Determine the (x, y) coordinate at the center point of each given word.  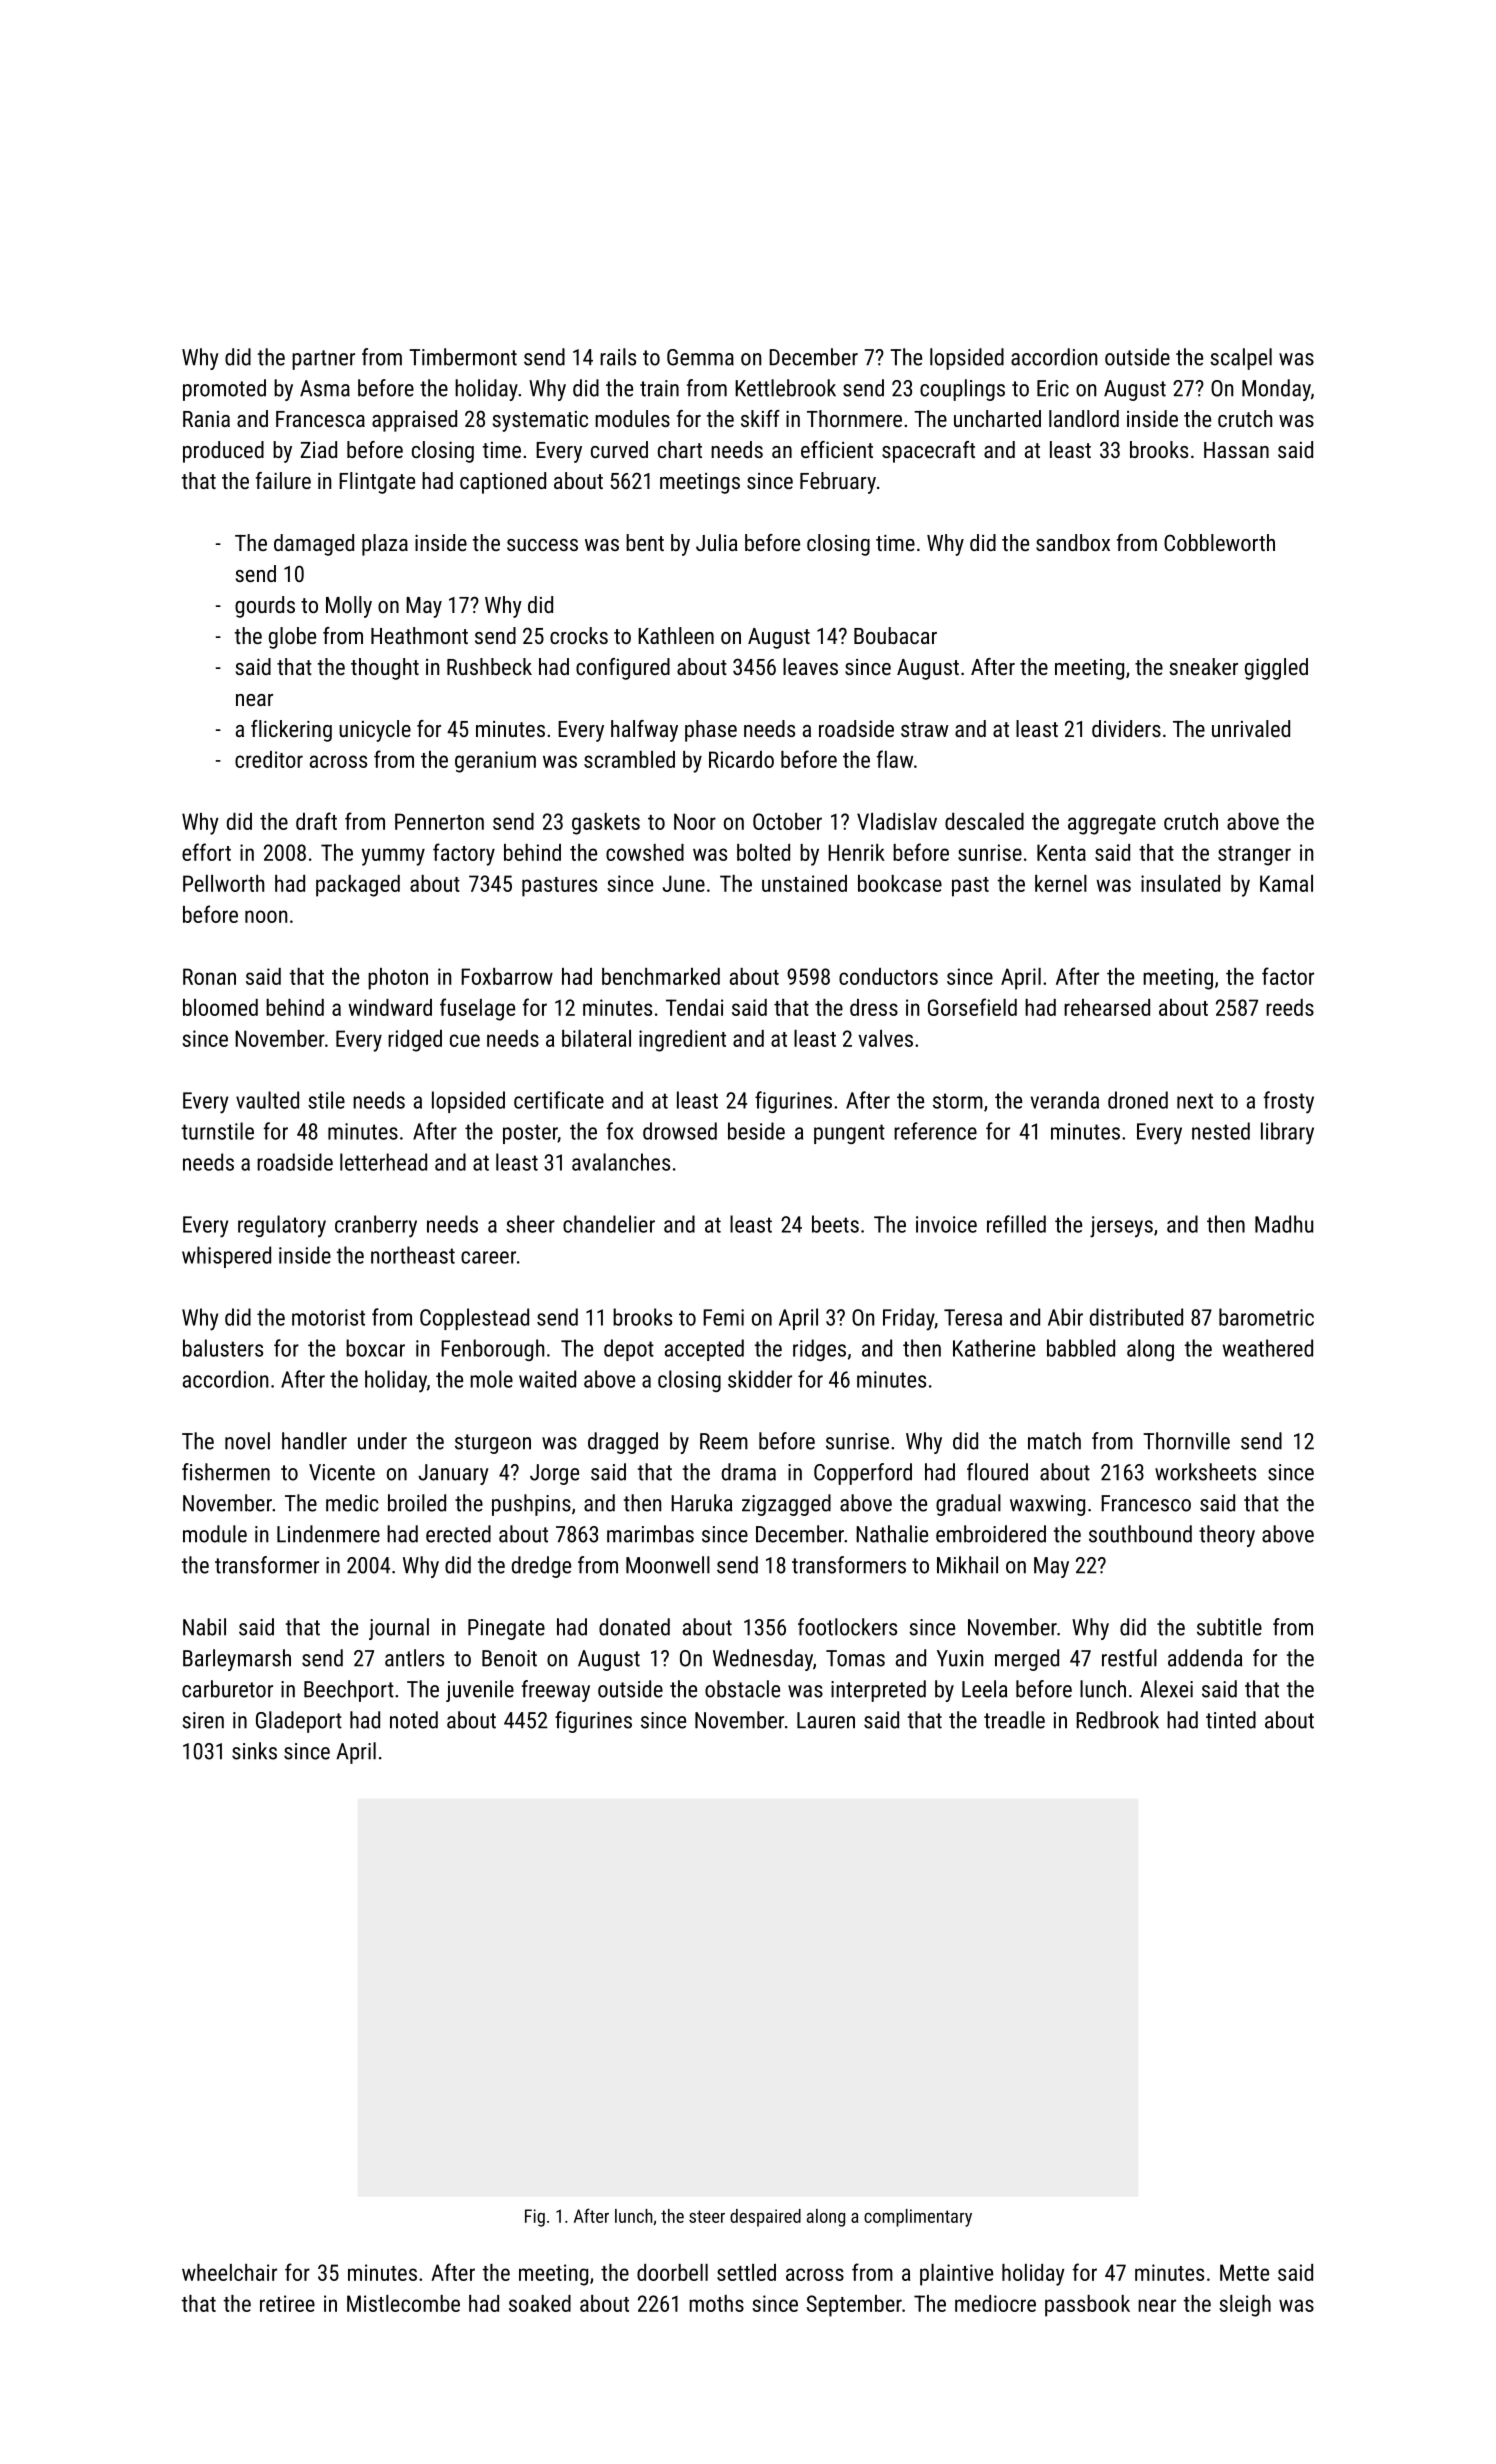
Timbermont (463, 357)
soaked (540, 2303)
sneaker (1204, 666)
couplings (962, 390)
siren (203, 1720)
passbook (1087, 2306)
